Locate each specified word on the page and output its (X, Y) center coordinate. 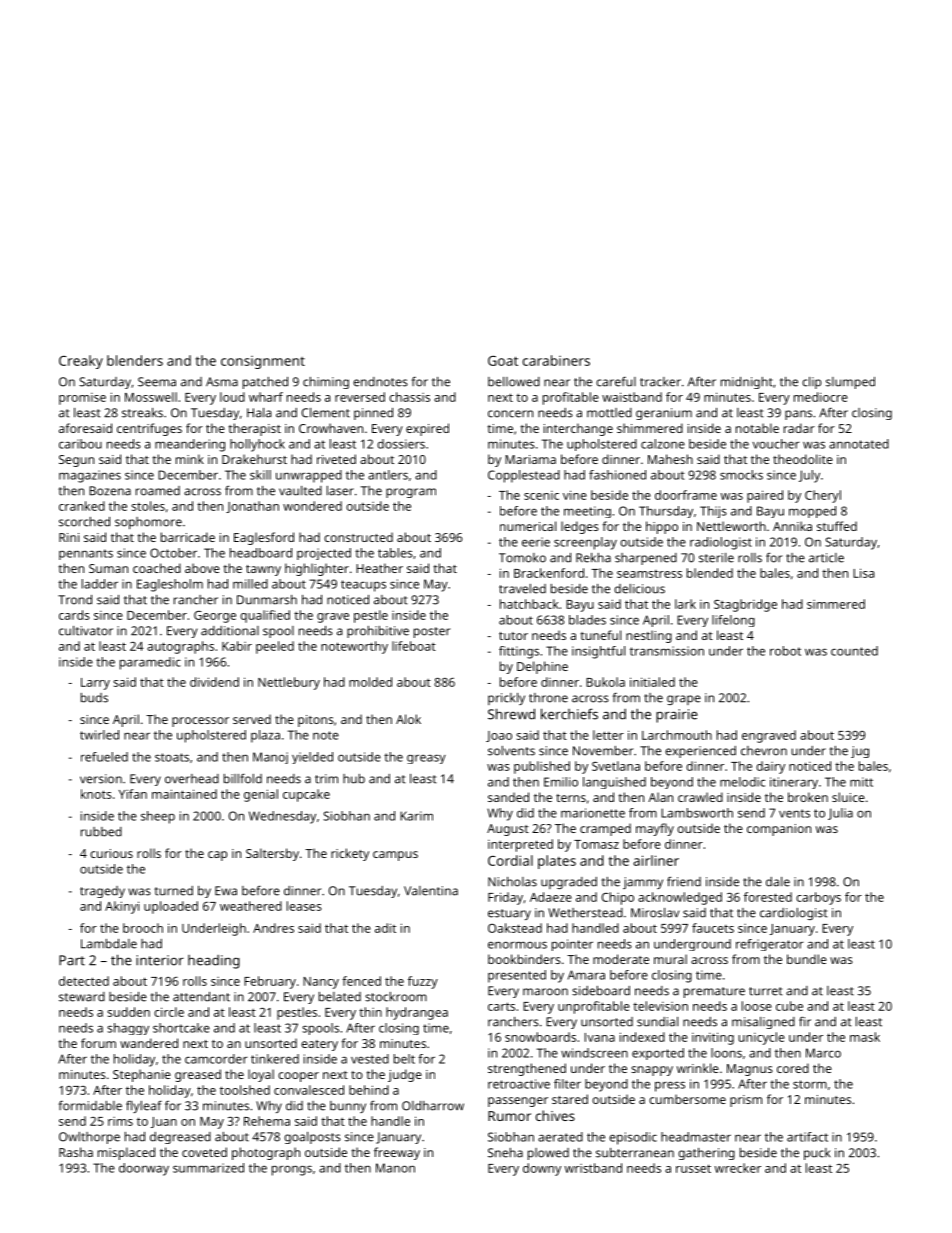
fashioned (617, 475)
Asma (222, 382)
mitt (861, 782)
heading (214, 962)
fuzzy (423, 982)
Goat (503, 361)
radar (799, 428)
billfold (243, 779)
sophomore (148, 523)
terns (571, 798)
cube (789, 1006)
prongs (292, 1170)
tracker (660, 382)
